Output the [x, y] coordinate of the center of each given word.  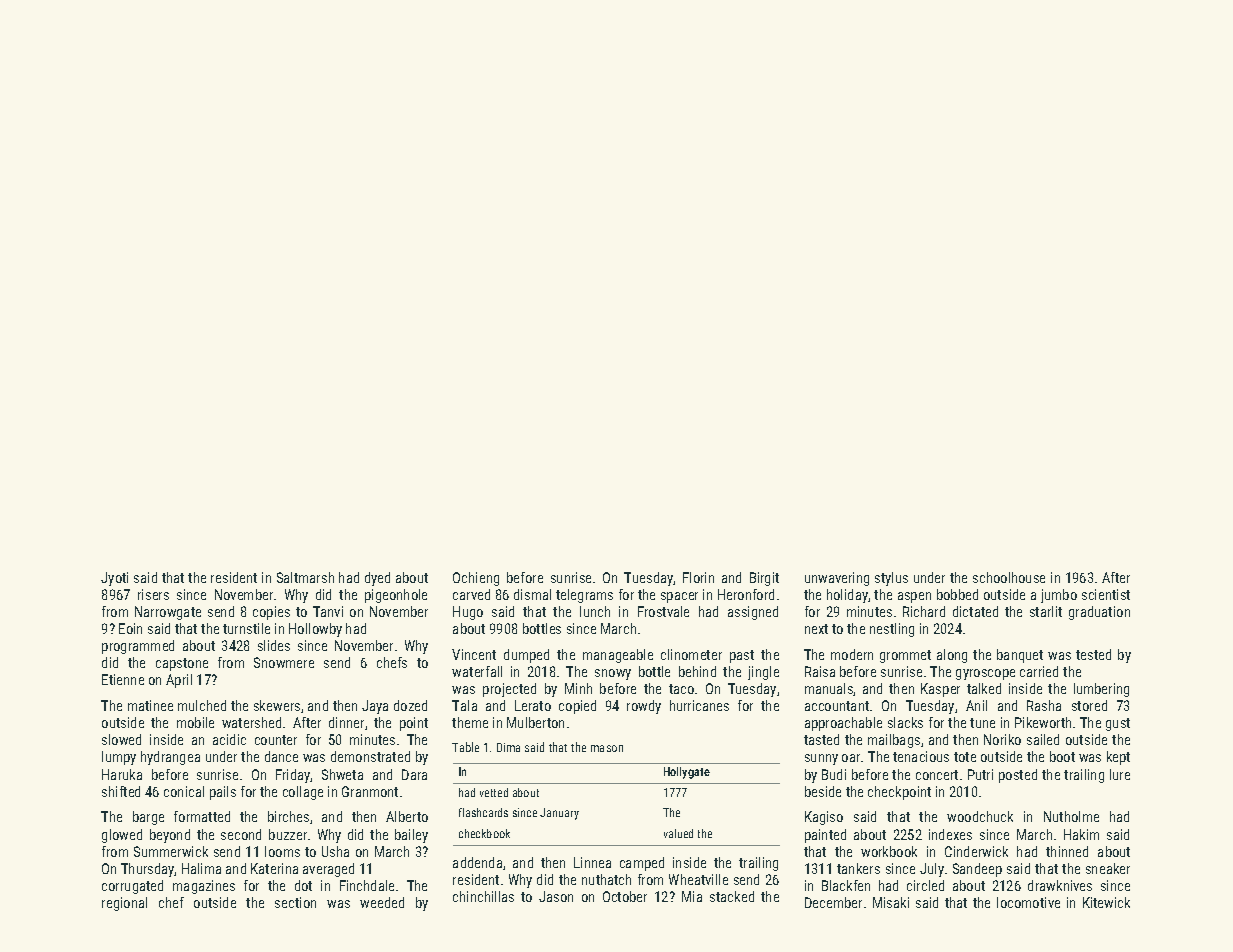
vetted [494, 792]
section [295, 902]
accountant [837, 706]
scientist [1106, 594]
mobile [195, 722]
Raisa [820, 671]
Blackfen [846, 885]
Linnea [592, 862]
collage [303, 793]
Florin [698, 577]
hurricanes [699, 705]
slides [274, 645]
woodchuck [980, 816]
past [742, 656]
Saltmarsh [305, 577]
